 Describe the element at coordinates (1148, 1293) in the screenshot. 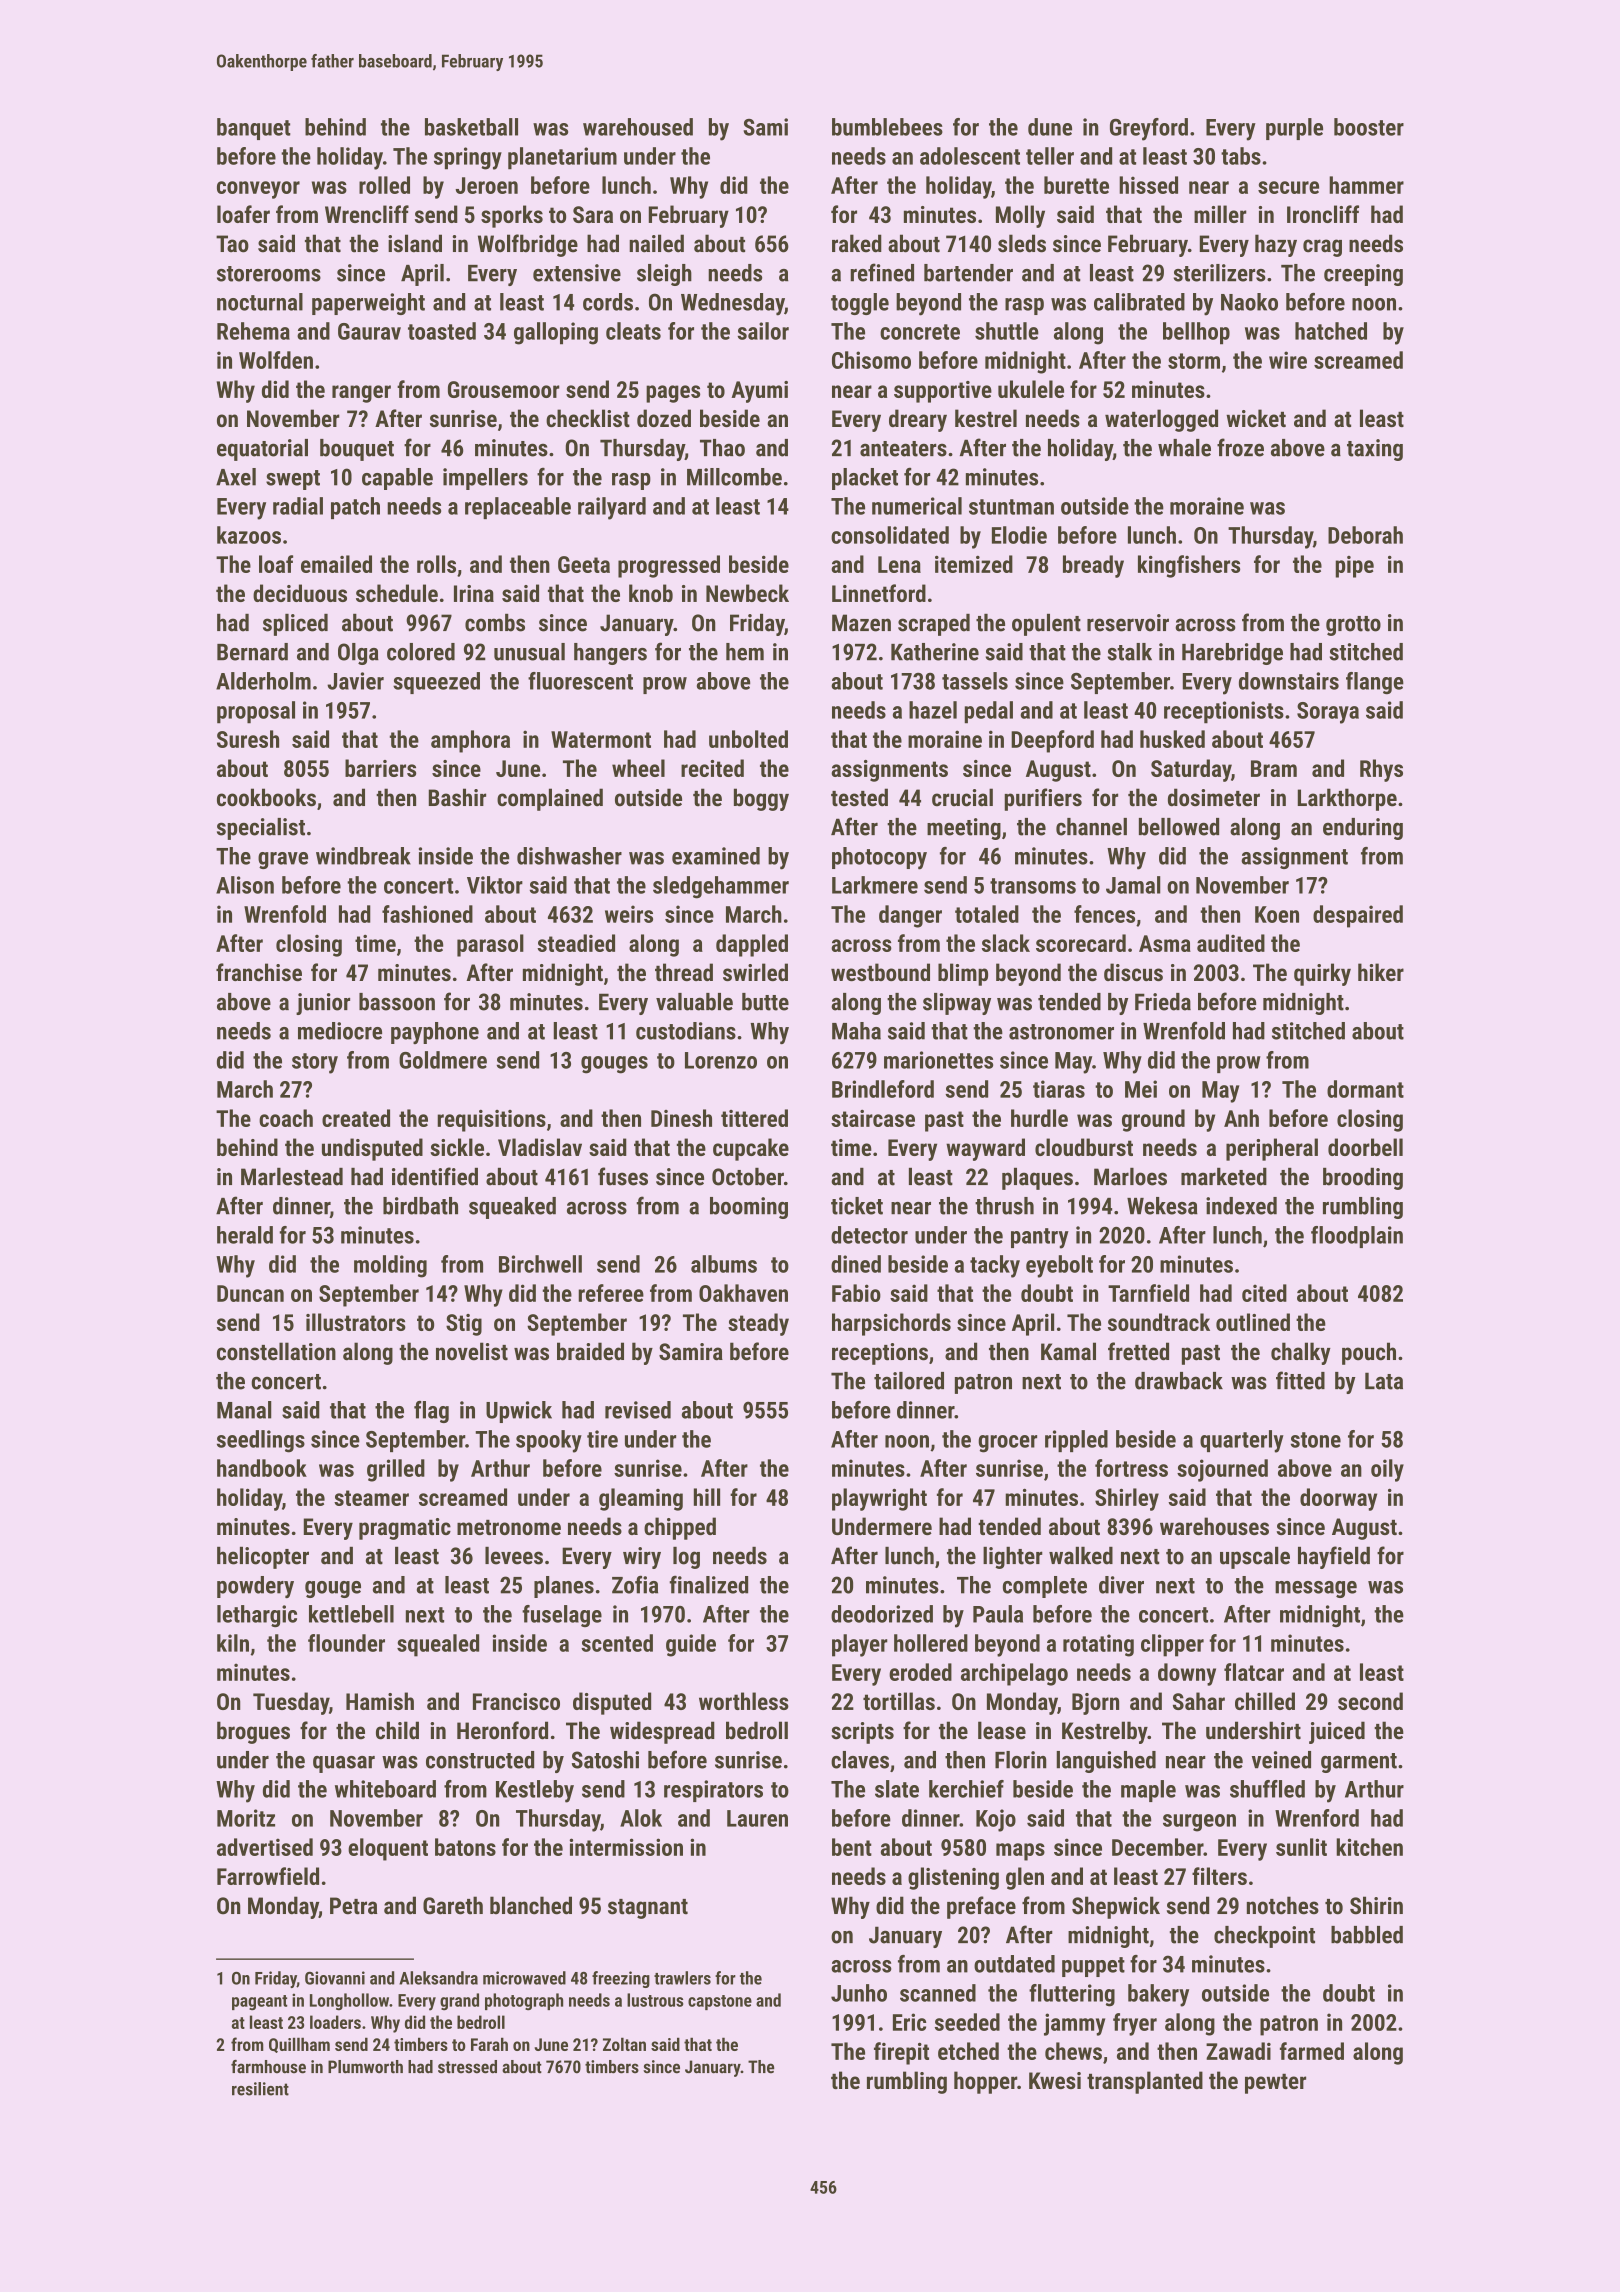

I see `Tarnfield` at that location.
